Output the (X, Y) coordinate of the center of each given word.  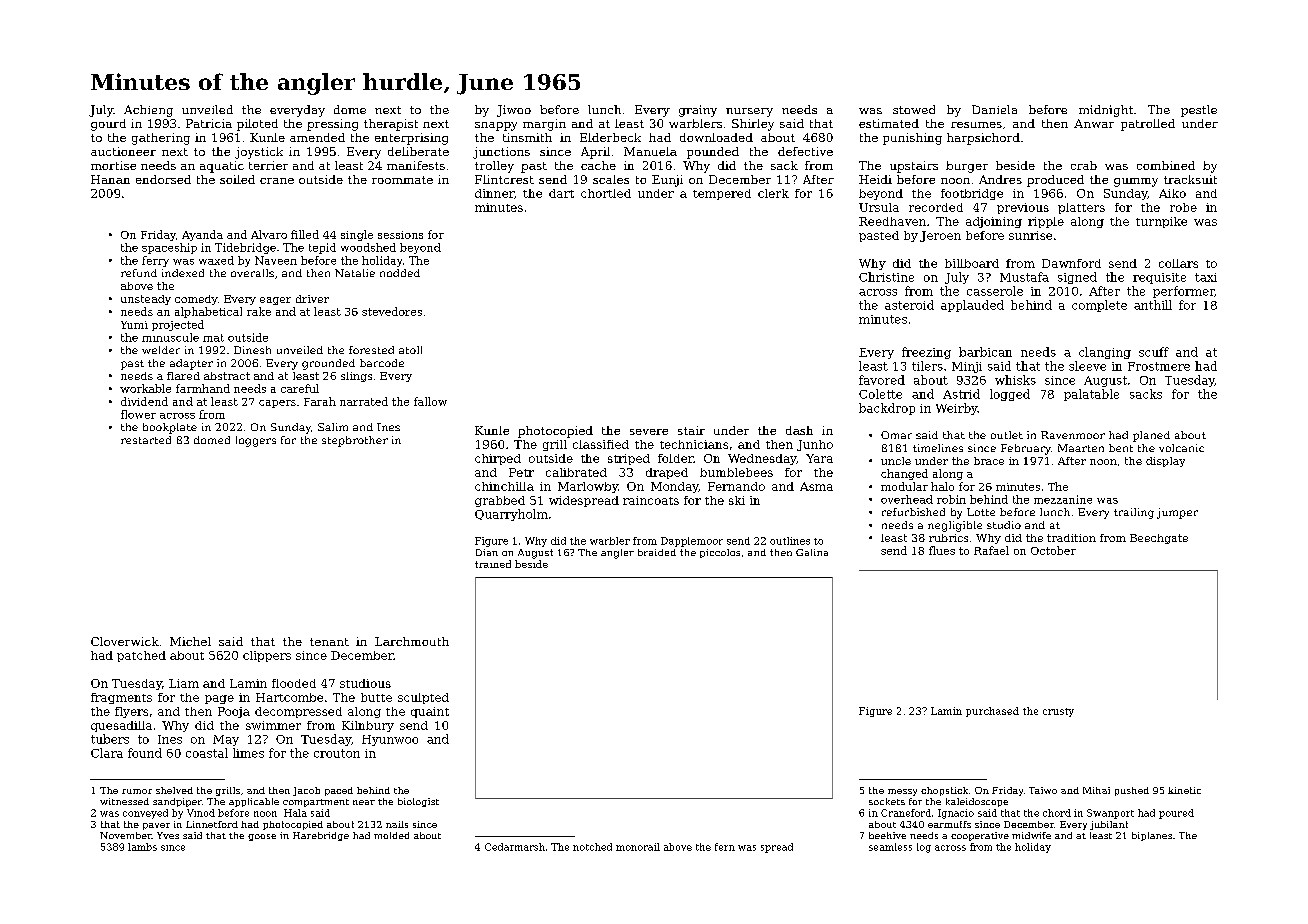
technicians (694, 444)
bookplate (170, 428)
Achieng (148, 111)
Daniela (994, 109)
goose (262, 837)
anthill (1153, 305)
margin (544, 125)
